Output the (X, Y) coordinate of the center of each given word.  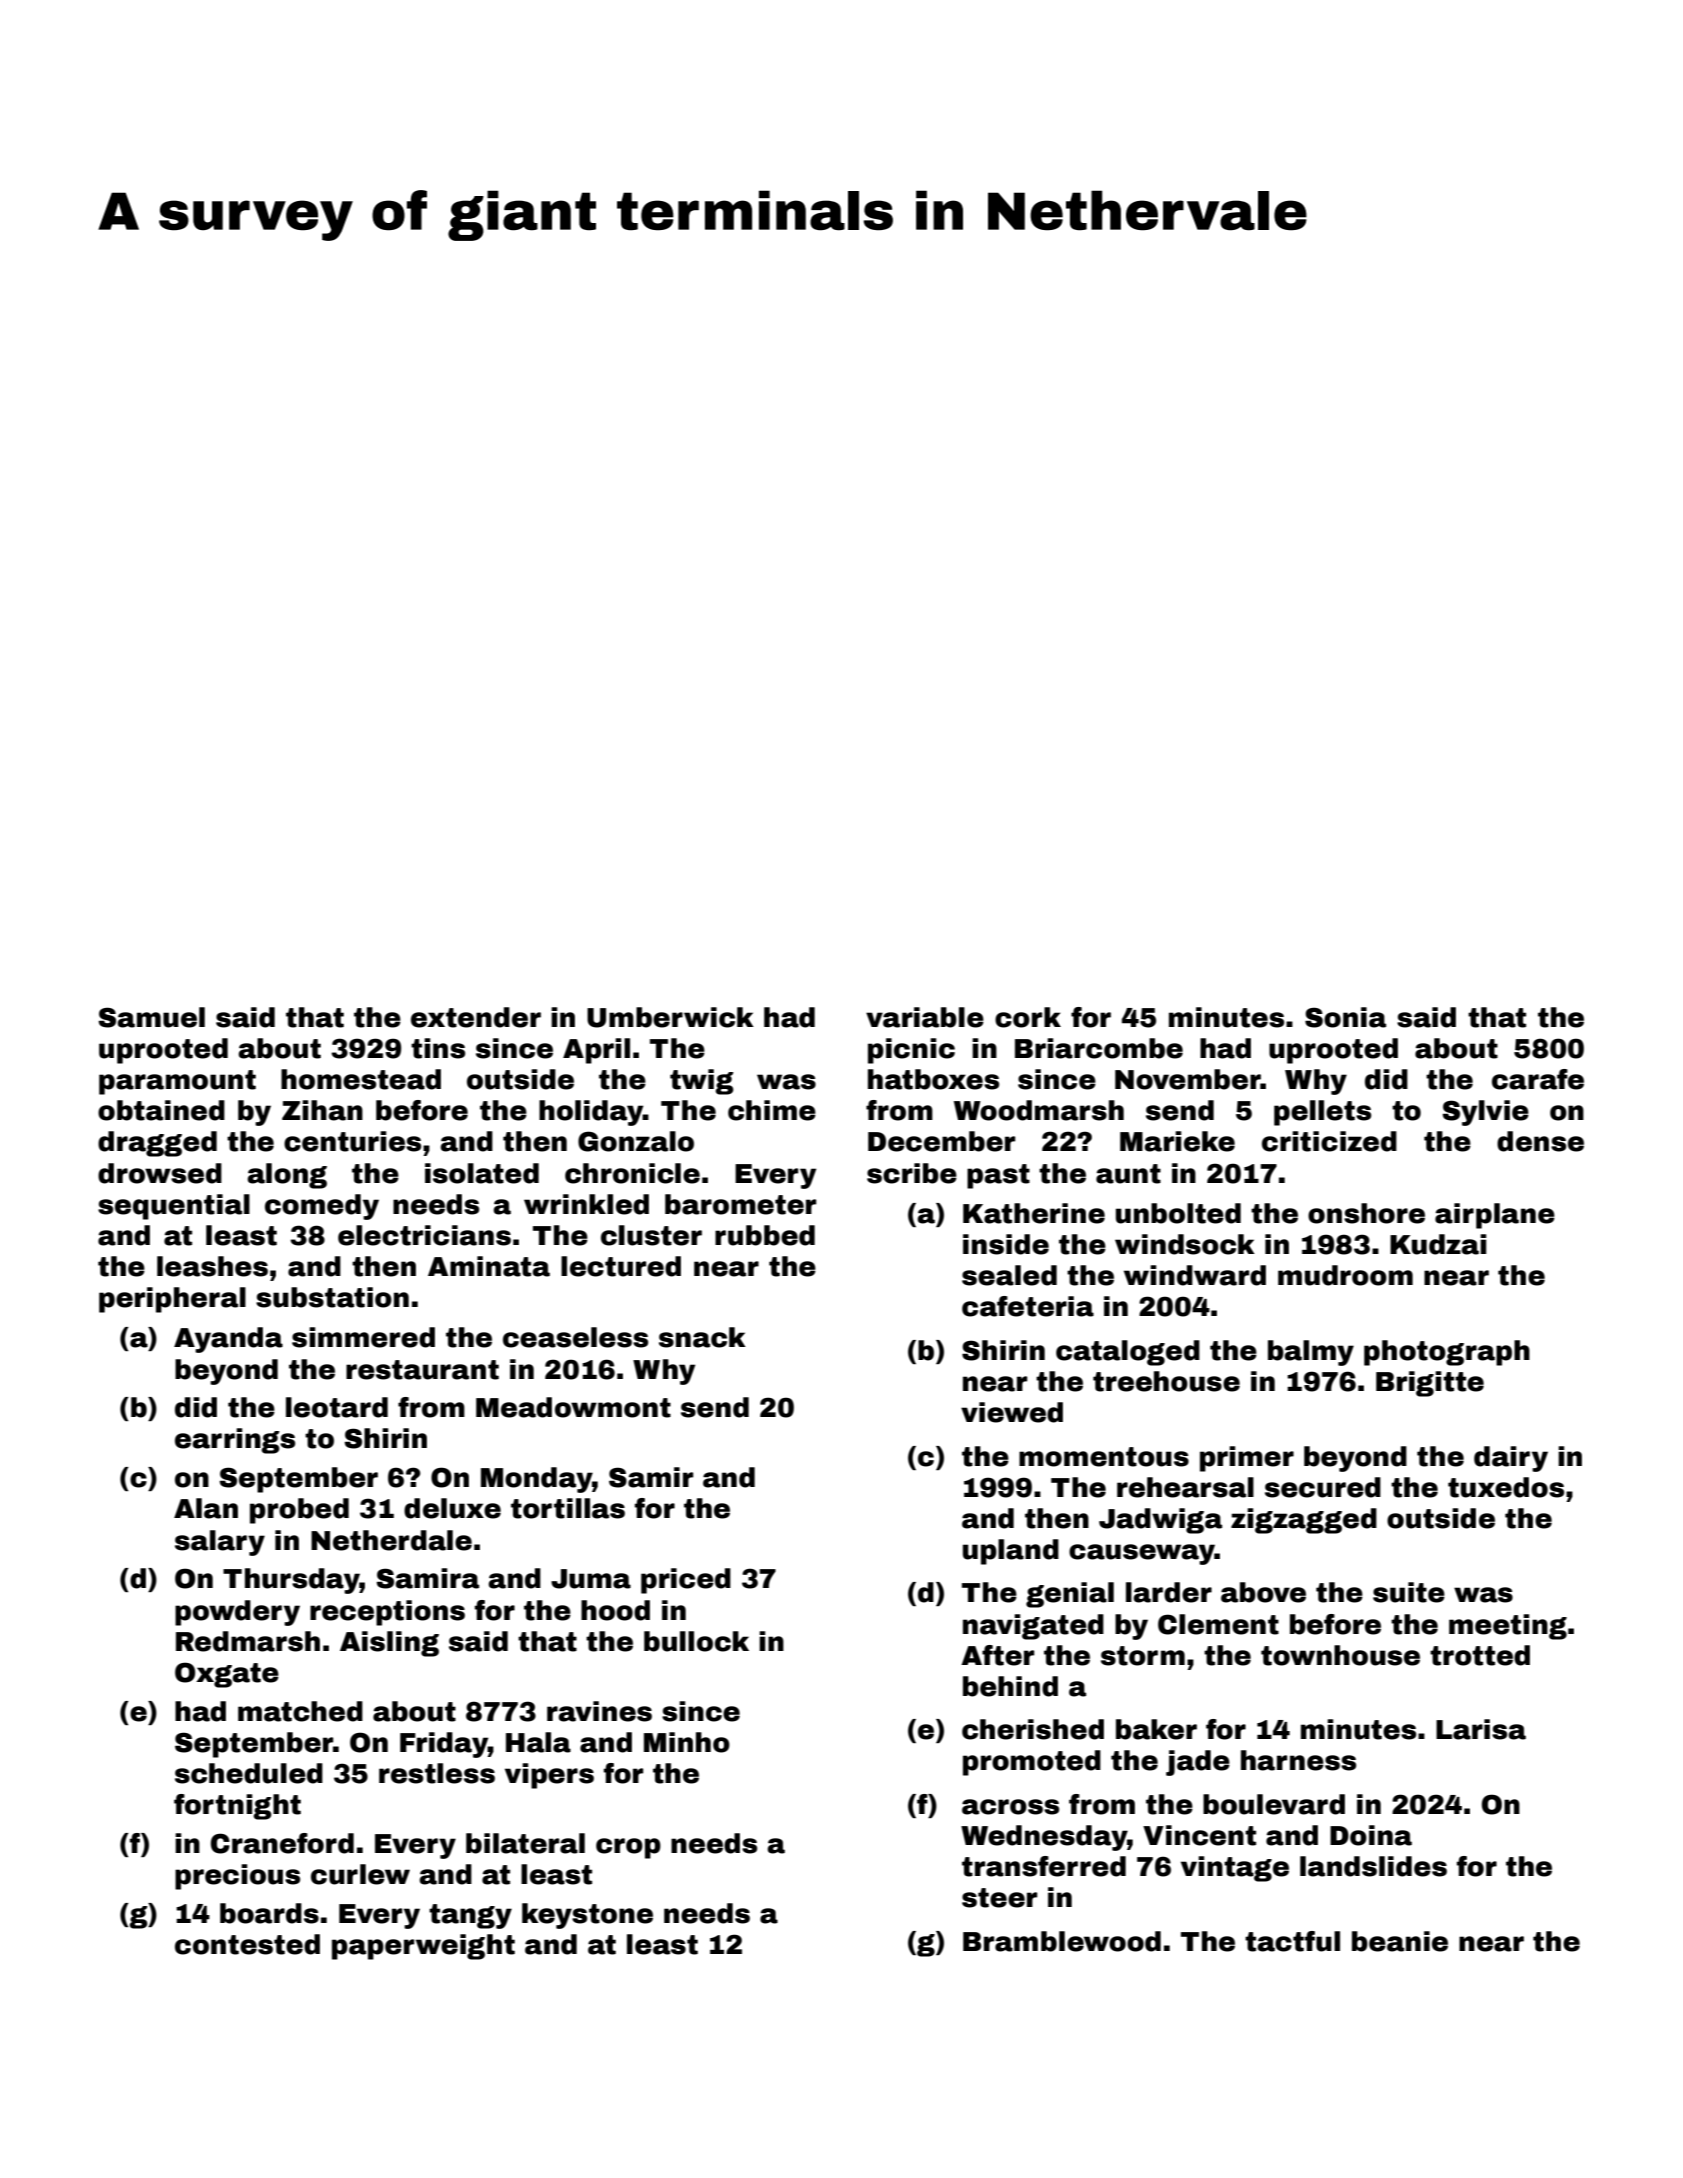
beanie (1400, 1941)
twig (702, 1082)
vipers (549, 1776)
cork (1028, 1017)
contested (247, 1944)
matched (300, 1711)
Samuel (151, 1017)
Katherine (1034, 1213)
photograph (1447, 1353)
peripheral (172, 1300)
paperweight (423, 1947)
